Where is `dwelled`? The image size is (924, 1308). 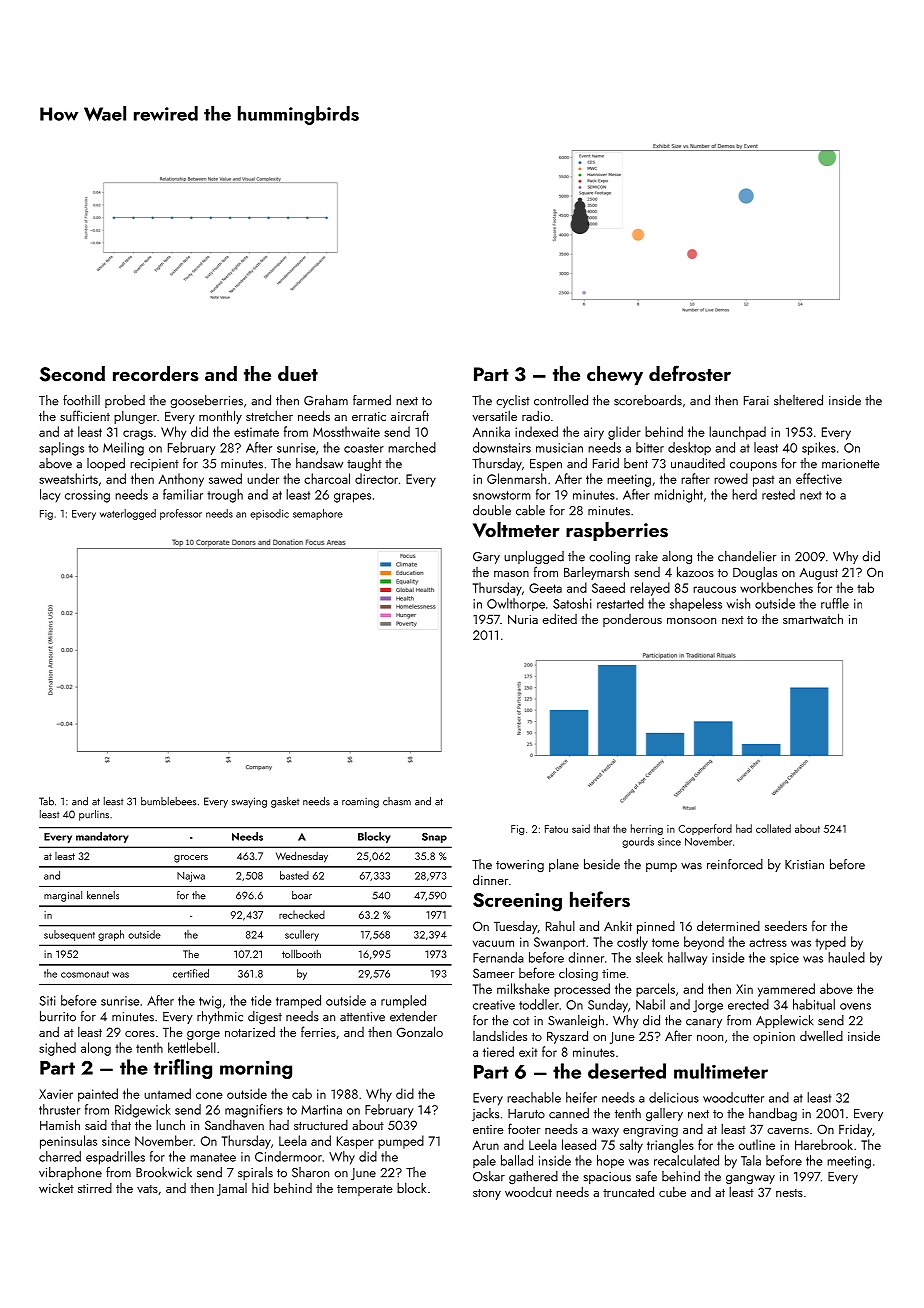 dwelled is located at coordinates (821, 1036).
